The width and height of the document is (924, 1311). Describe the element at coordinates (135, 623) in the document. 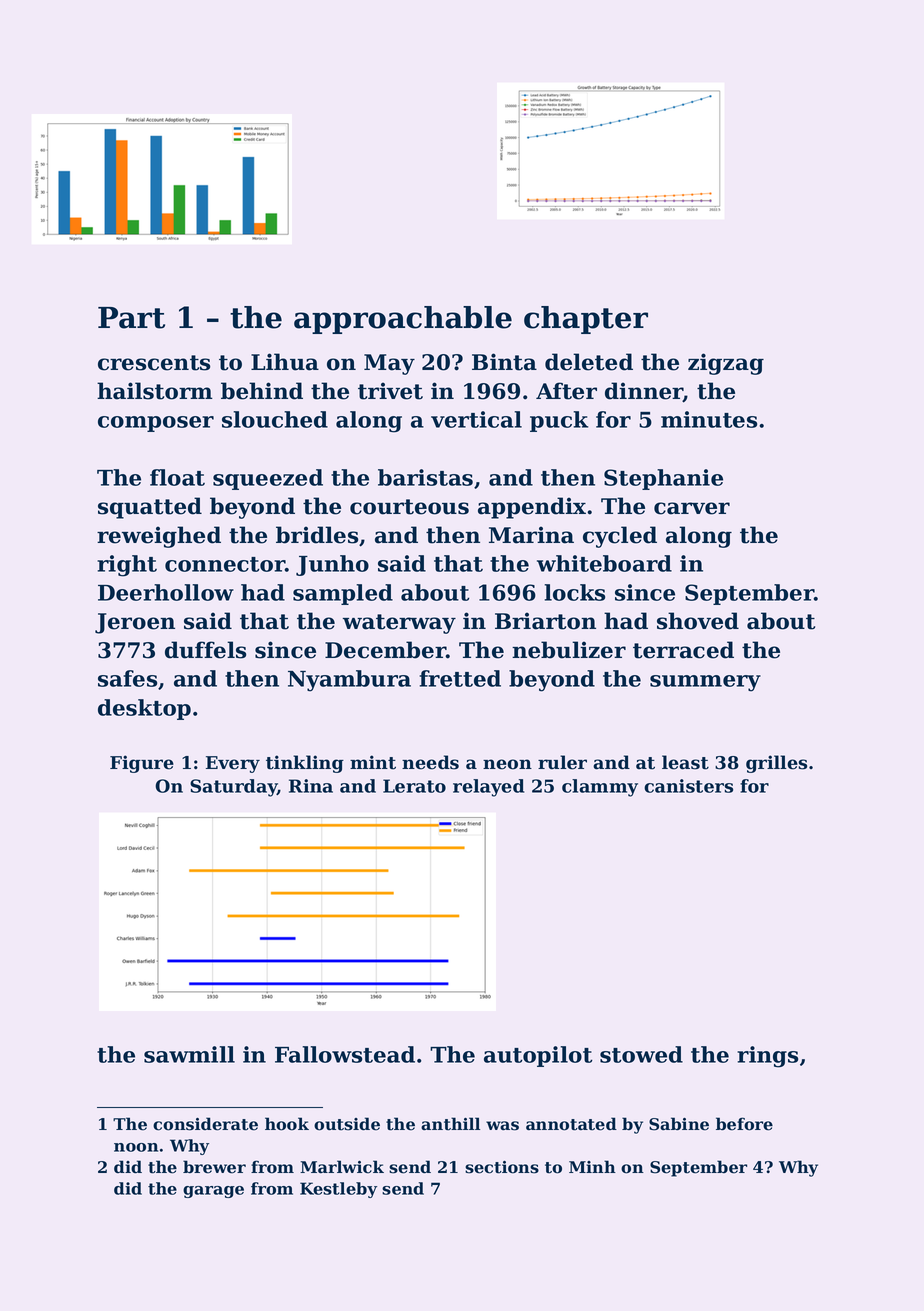

I see `Jeroen` at that location.
